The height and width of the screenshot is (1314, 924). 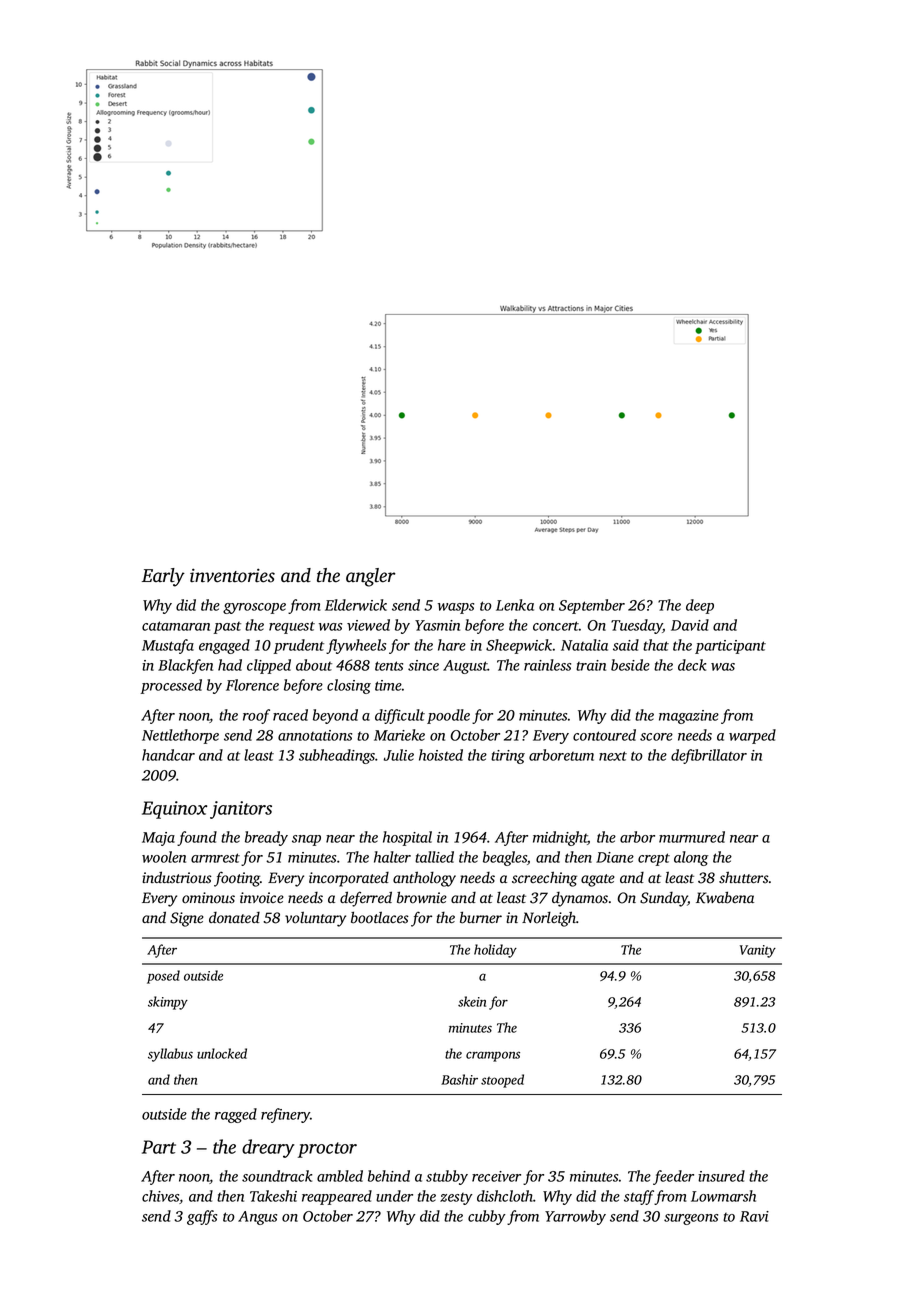 I want to click on Angus, so click(x=257, y=1218).
